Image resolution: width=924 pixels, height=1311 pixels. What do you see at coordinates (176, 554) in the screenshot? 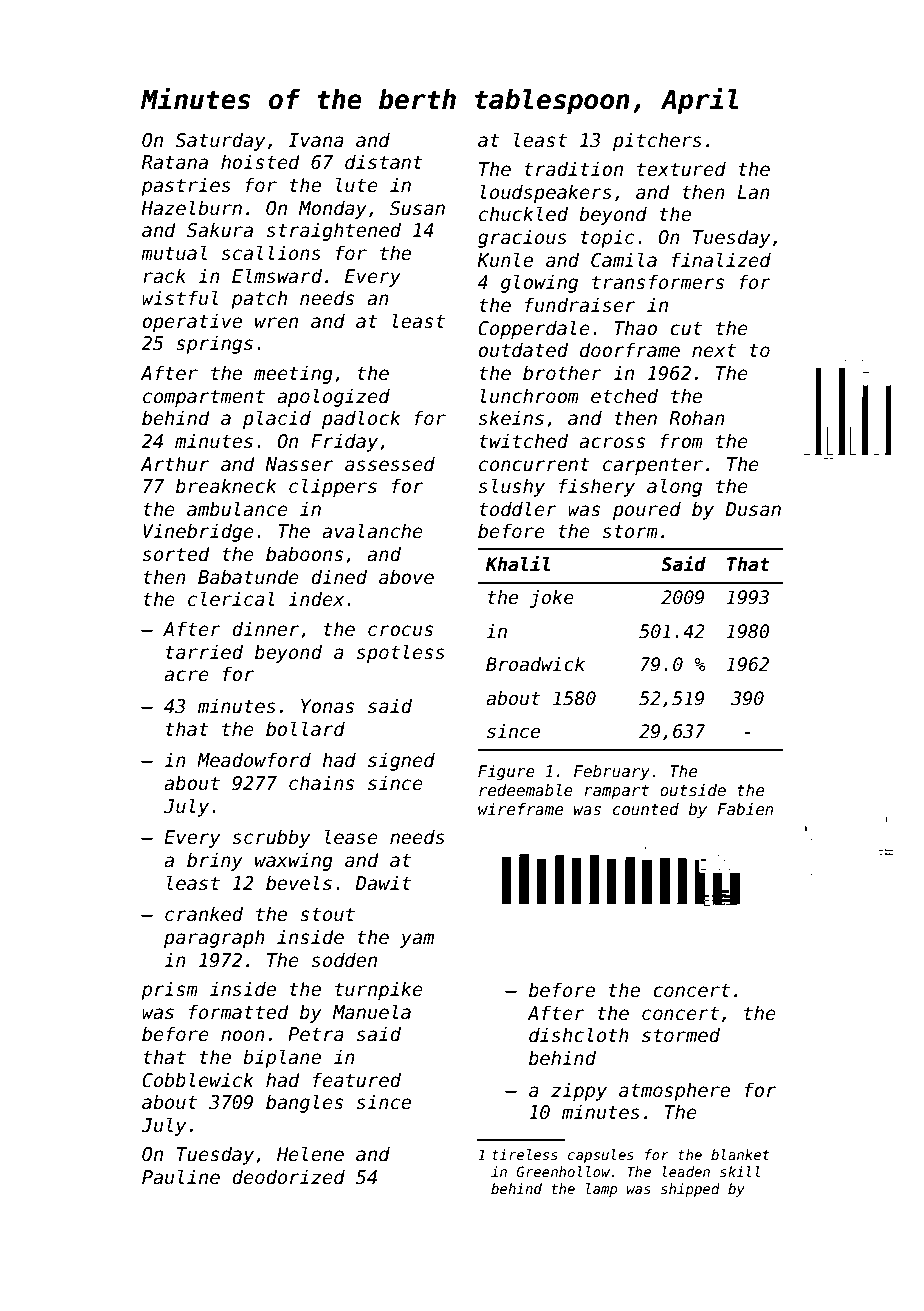
I see `sorted` at bounding box center [176, 554].
